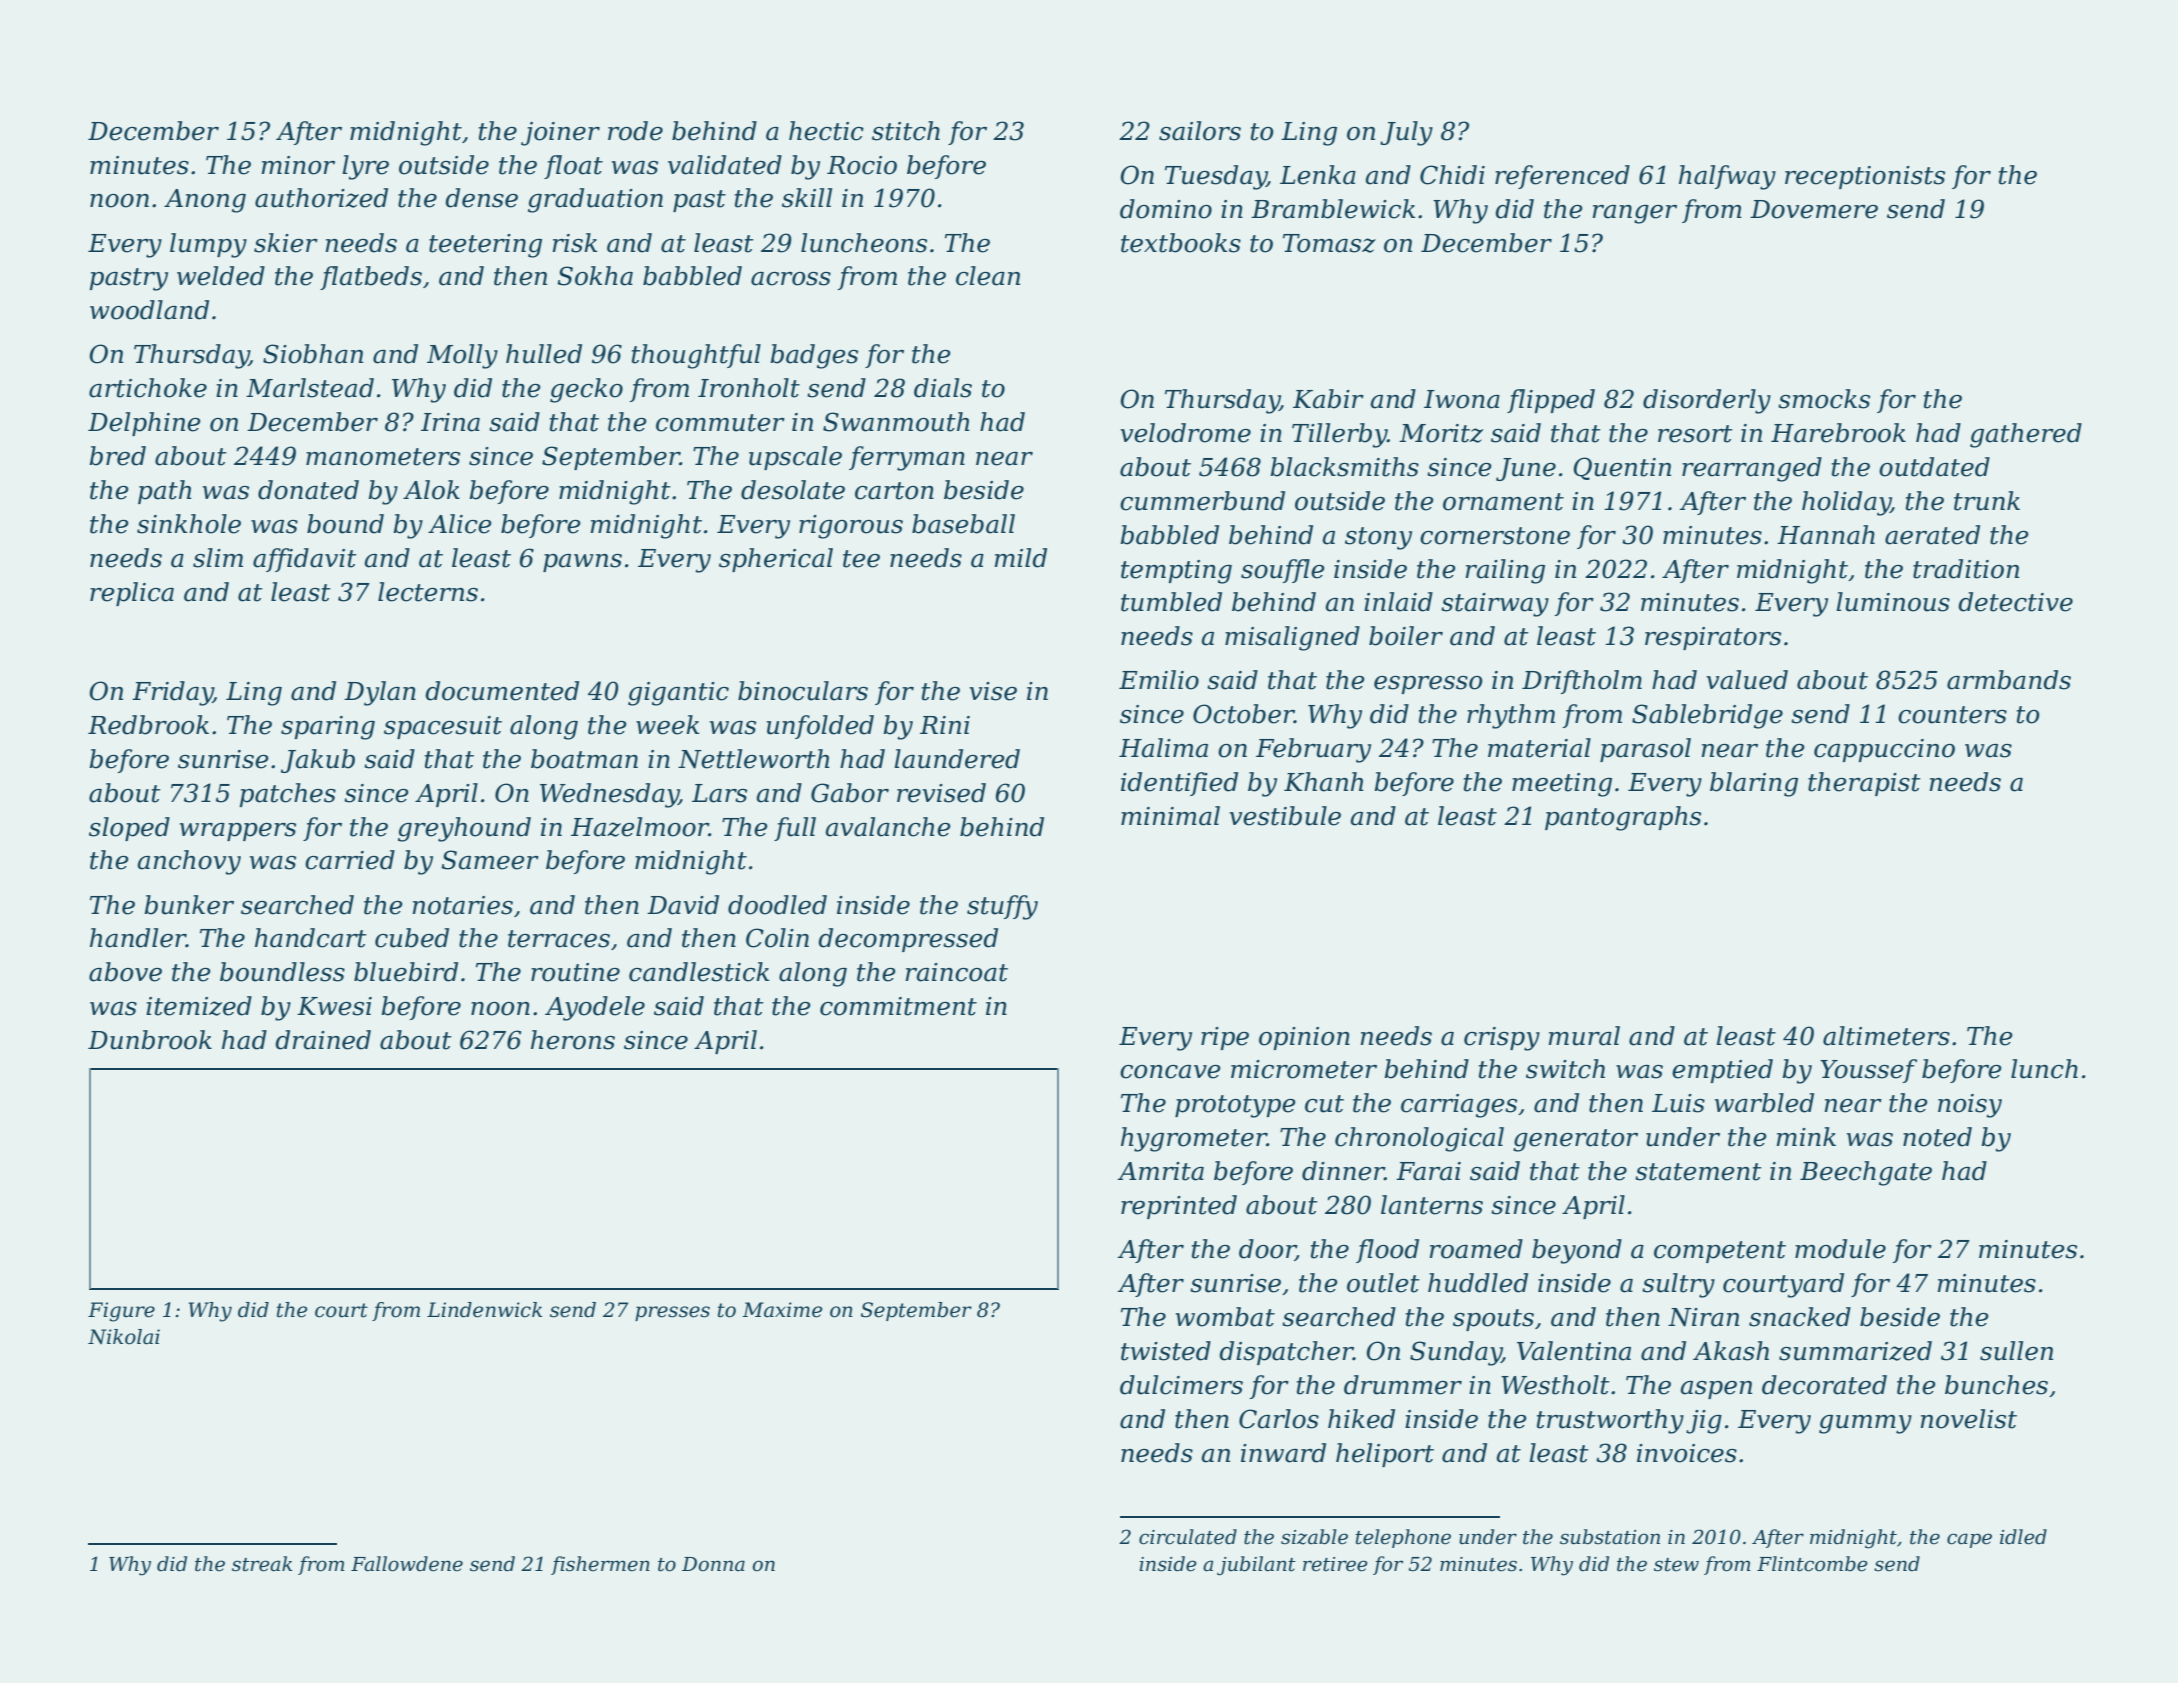 The width and height of the document is (2178, 1683). I want to click on streak, so click(262, 1564).
